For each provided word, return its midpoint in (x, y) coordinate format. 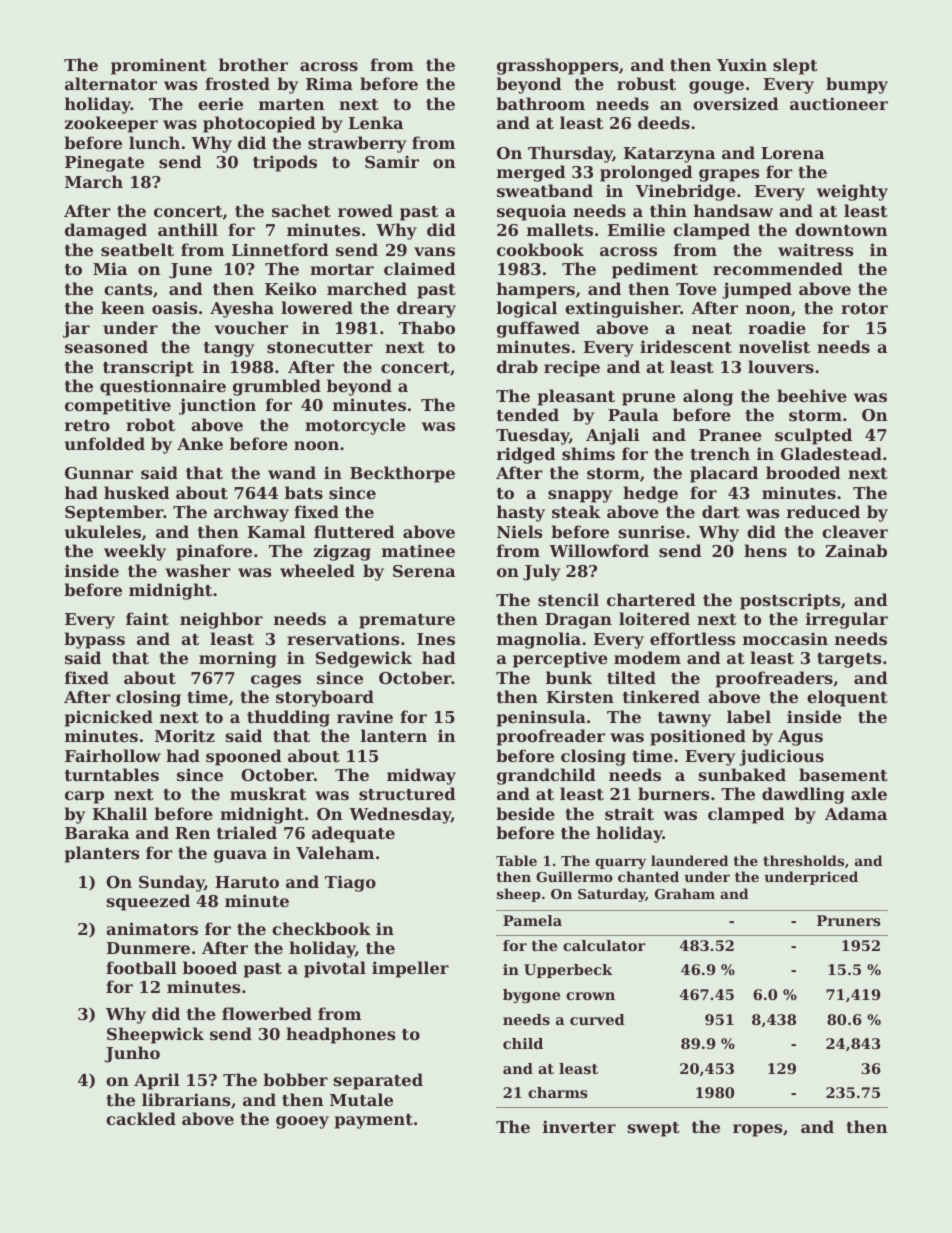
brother (253, 64)
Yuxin (742, 64)
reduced (823, 511)
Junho (132, 1054)
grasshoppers (557, 66)
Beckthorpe (402, 474)
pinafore (214, 552)
